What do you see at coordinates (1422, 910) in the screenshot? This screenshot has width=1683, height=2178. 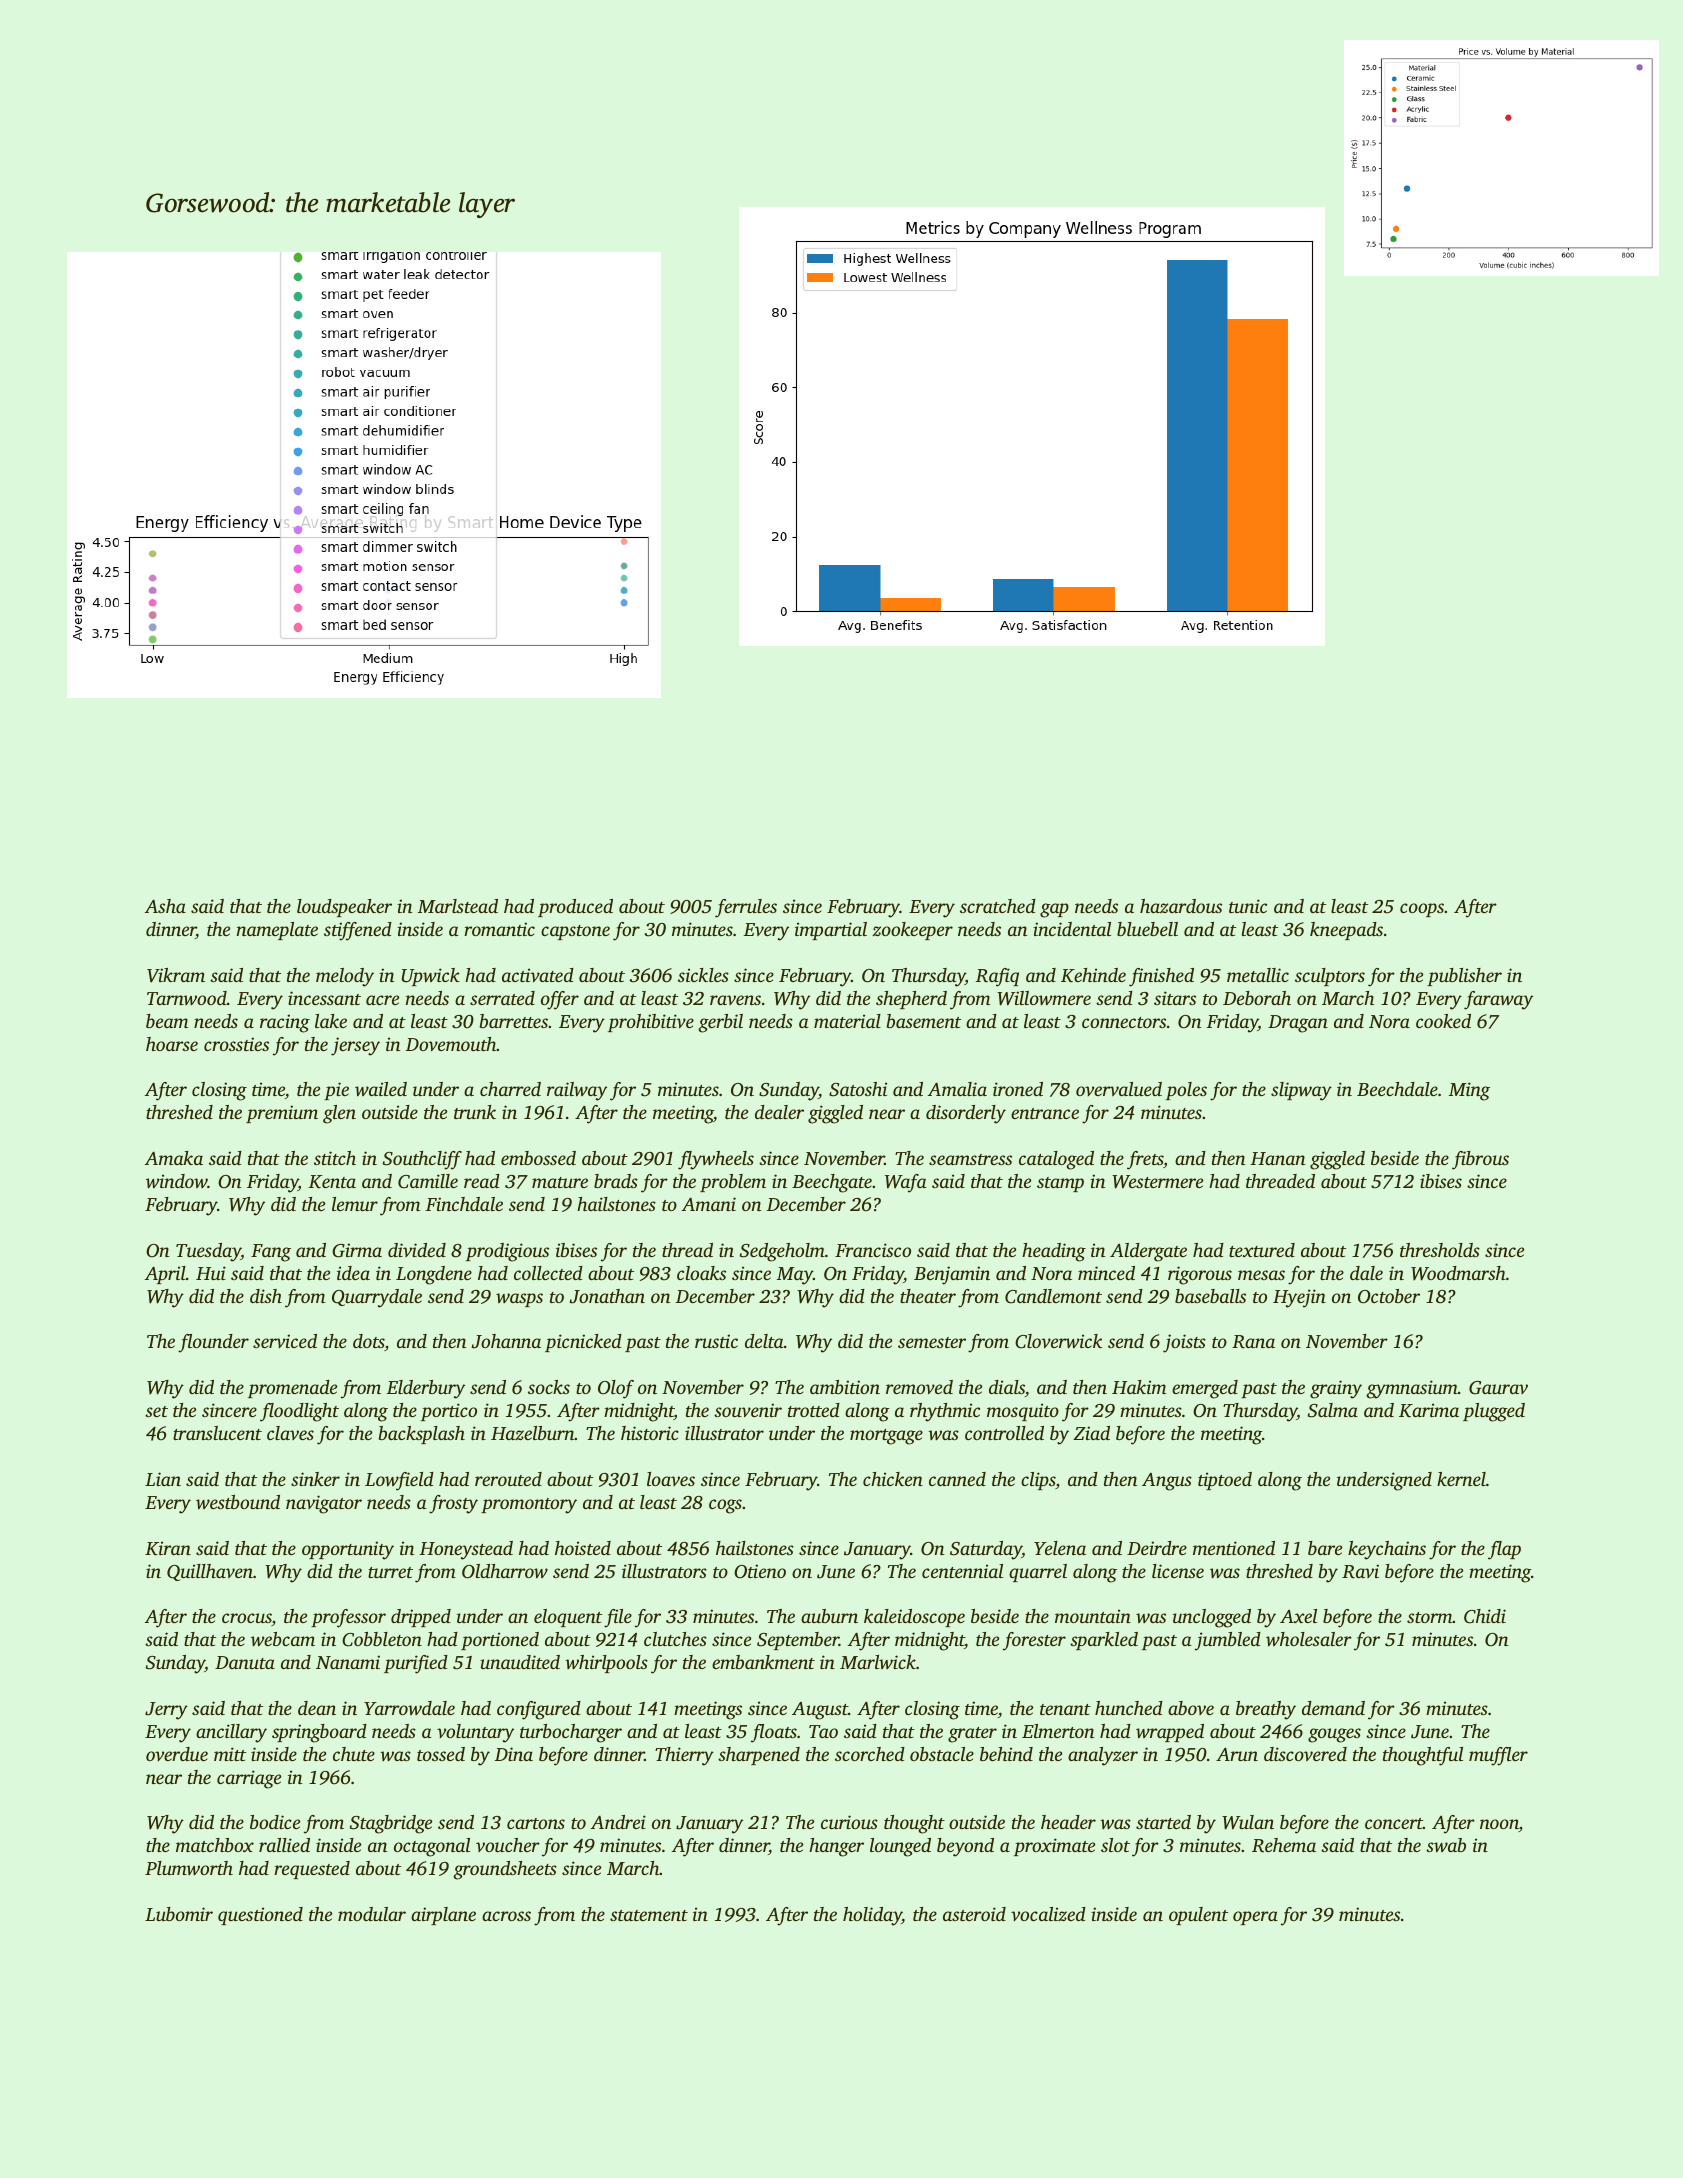 I see `coops` at bounding box center [1422, 910].
